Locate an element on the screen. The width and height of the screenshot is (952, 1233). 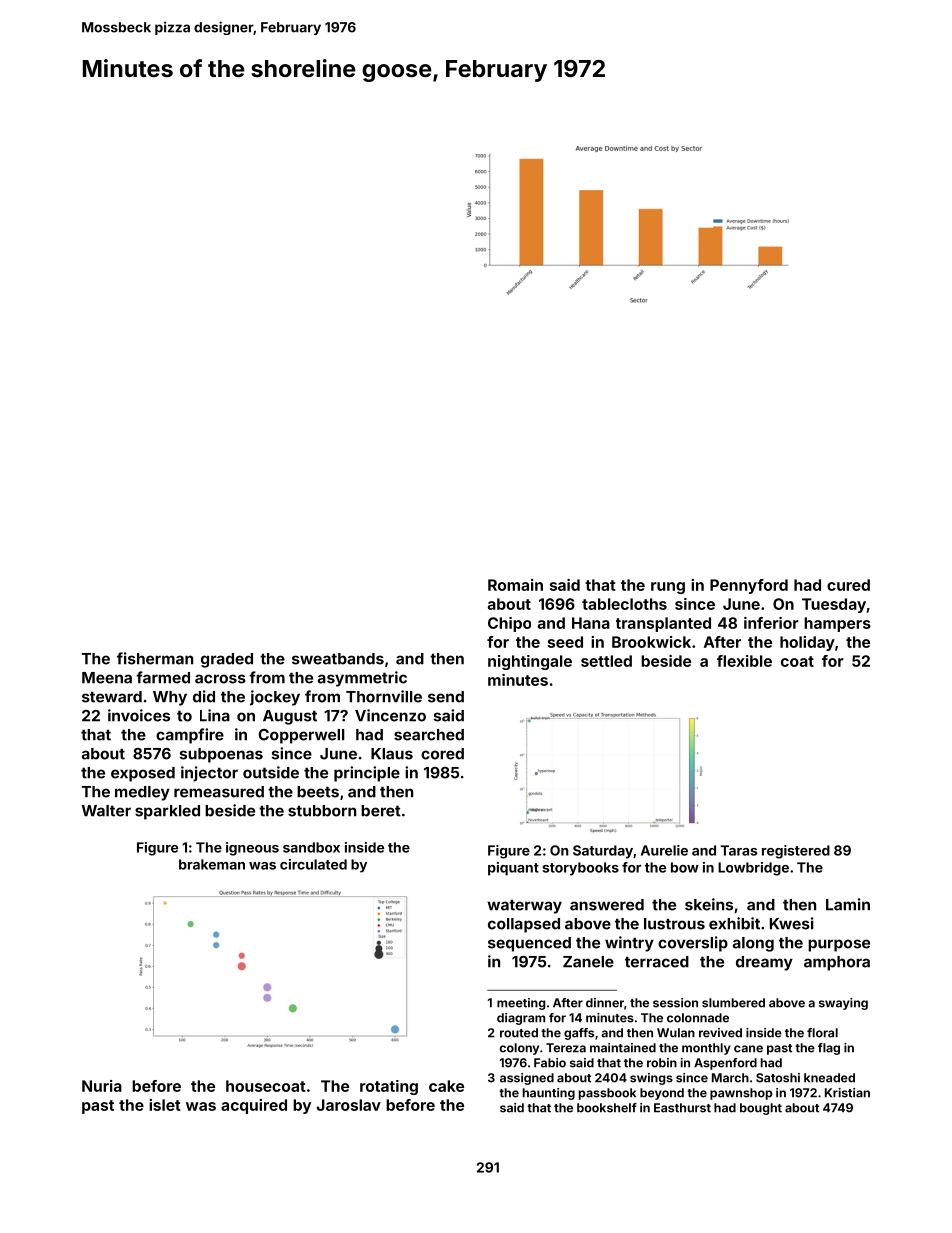
cured is located at coordinates (848, 585).
